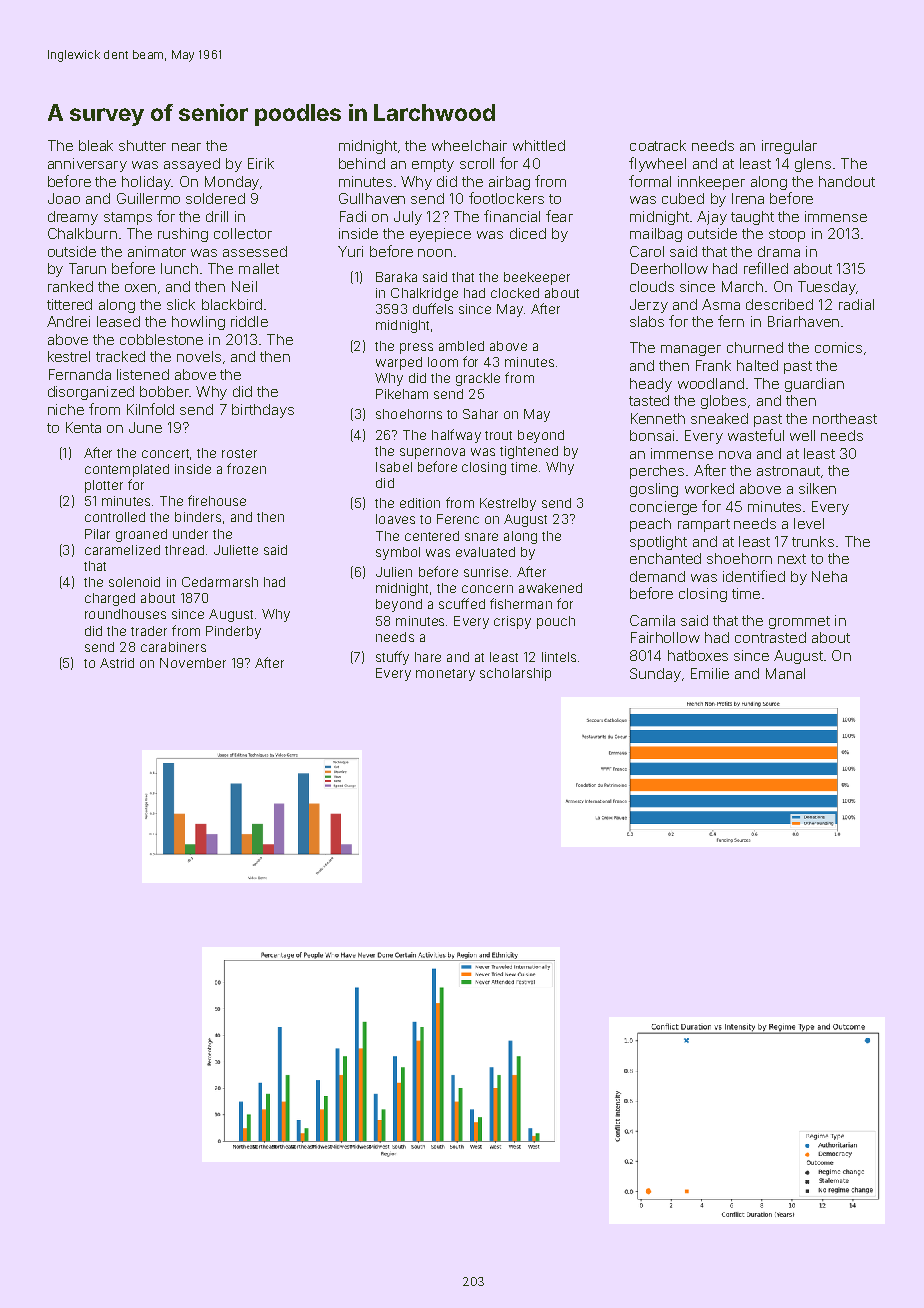 This screenshot has width=924, height=1308. What do you see at coordinates (528, 233) in the screenshot?
I see `diced` at bounding box center [528, 233].
